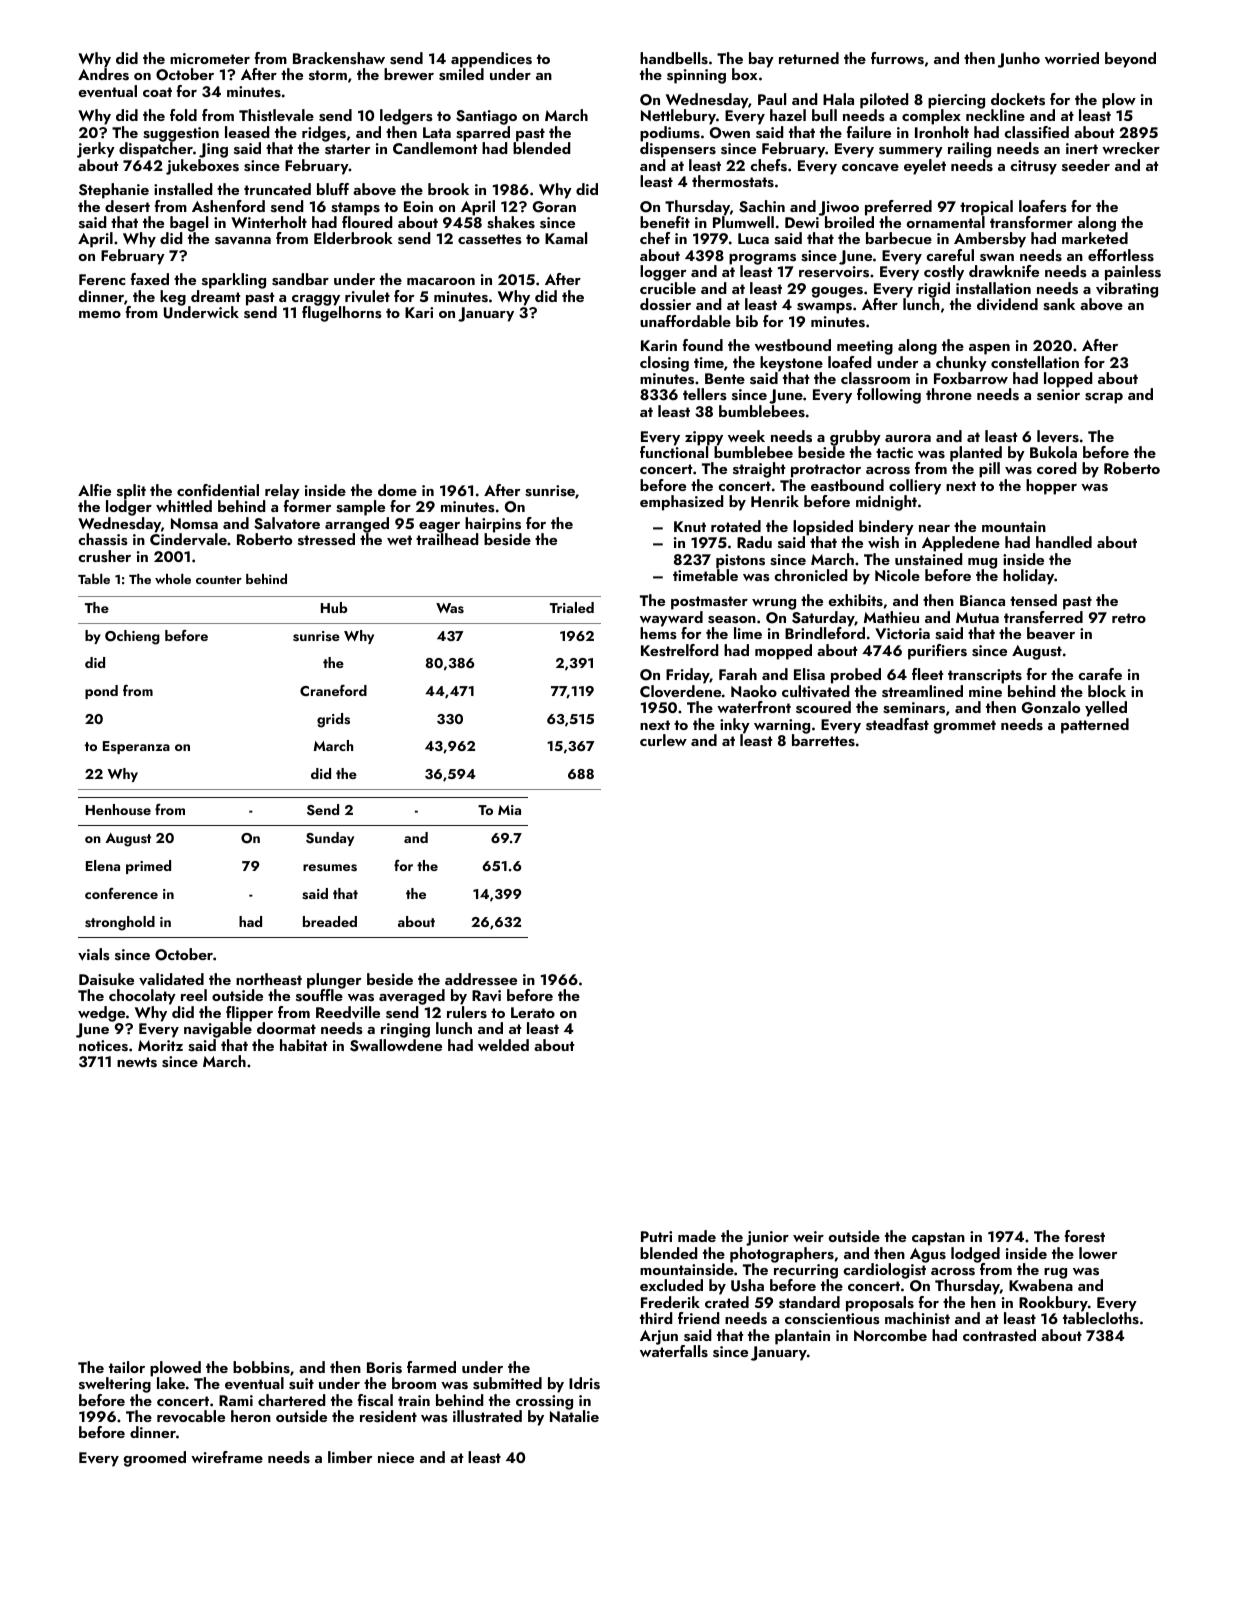 This screenshot has height=1606, width=1241. What do you see at coordinates (491, 60) in the screenshot?
I see `appendices` at bounding box center [491, 60].
